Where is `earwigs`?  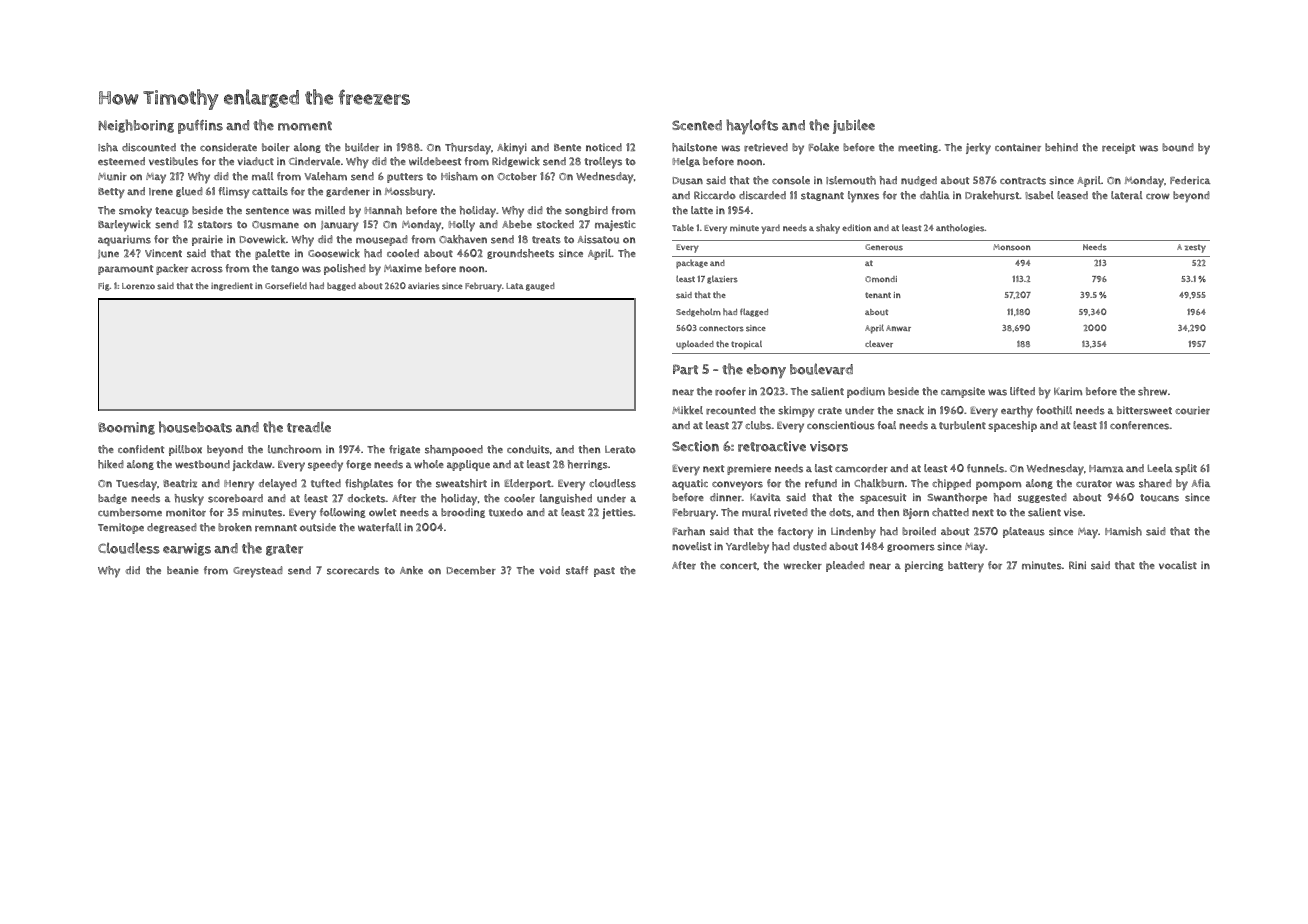
earwigs is located at coordinates (187, 549).
